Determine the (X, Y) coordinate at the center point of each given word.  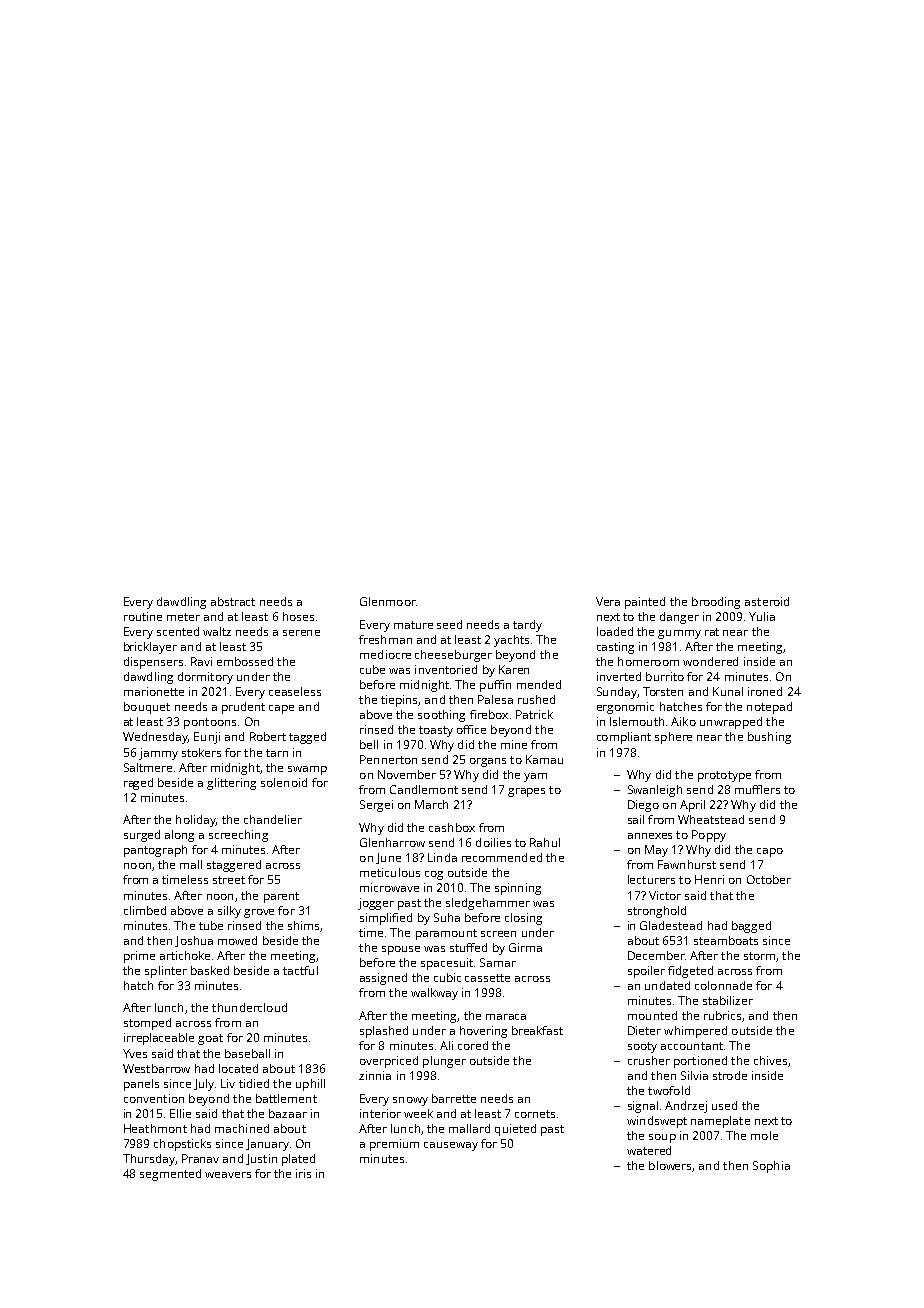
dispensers (153, 663)
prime (139, 957)
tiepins (399, 701)
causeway (451, 1146)
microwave (389, 887)
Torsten (663, 691)
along (179, 836)
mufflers (757, 789)
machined (242, 1128)
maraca (506, 1017)
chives (770, 1060)
